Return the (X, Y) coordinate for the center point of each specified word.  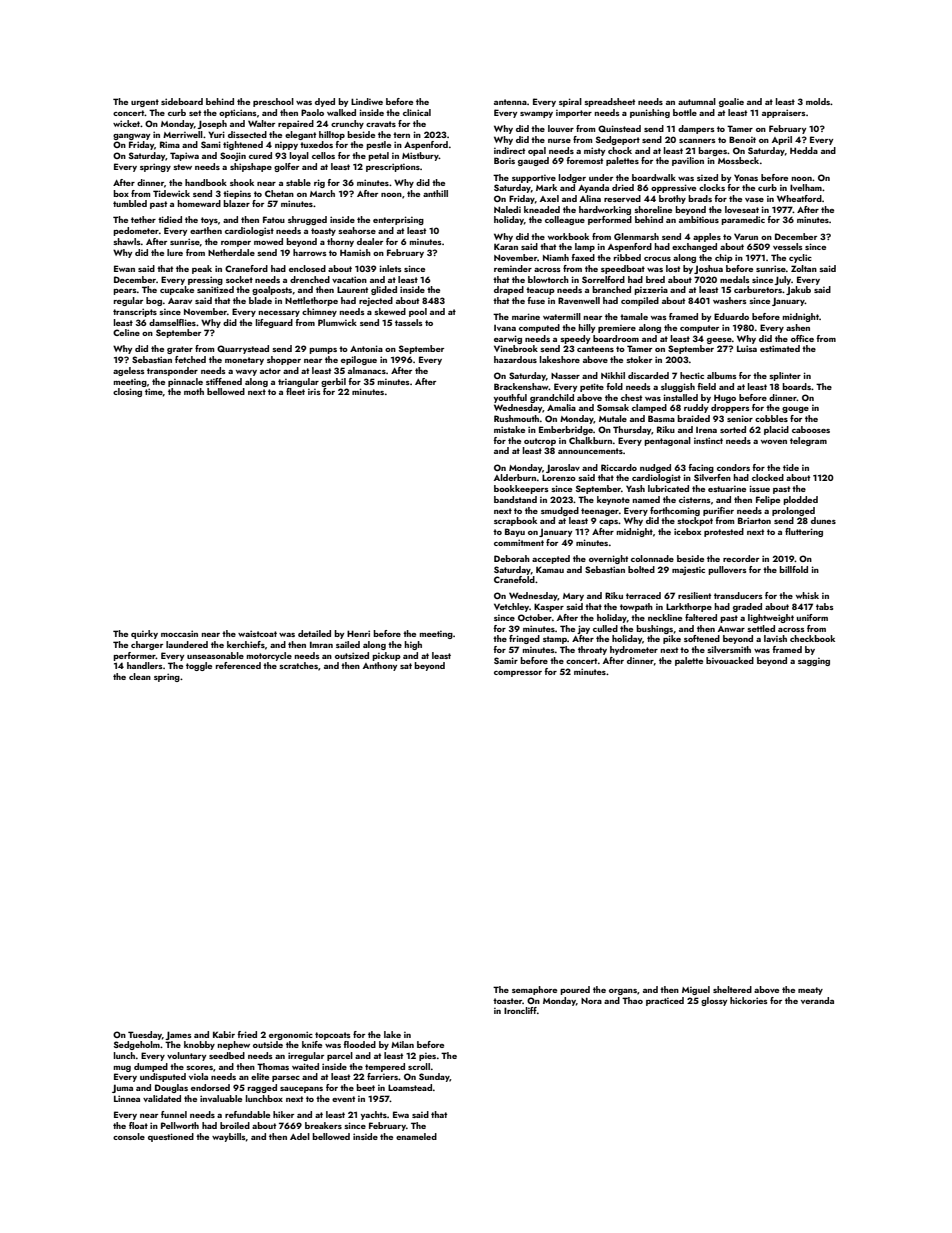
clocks (712, 187)
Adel (300, 1136)
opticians (237, 113)
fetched (190, 359)
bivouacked (730, 660)
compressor (518, 674)
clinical (417, 112)
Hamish (355, 252)
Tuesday (145, 1035)
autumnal (697, 101)
